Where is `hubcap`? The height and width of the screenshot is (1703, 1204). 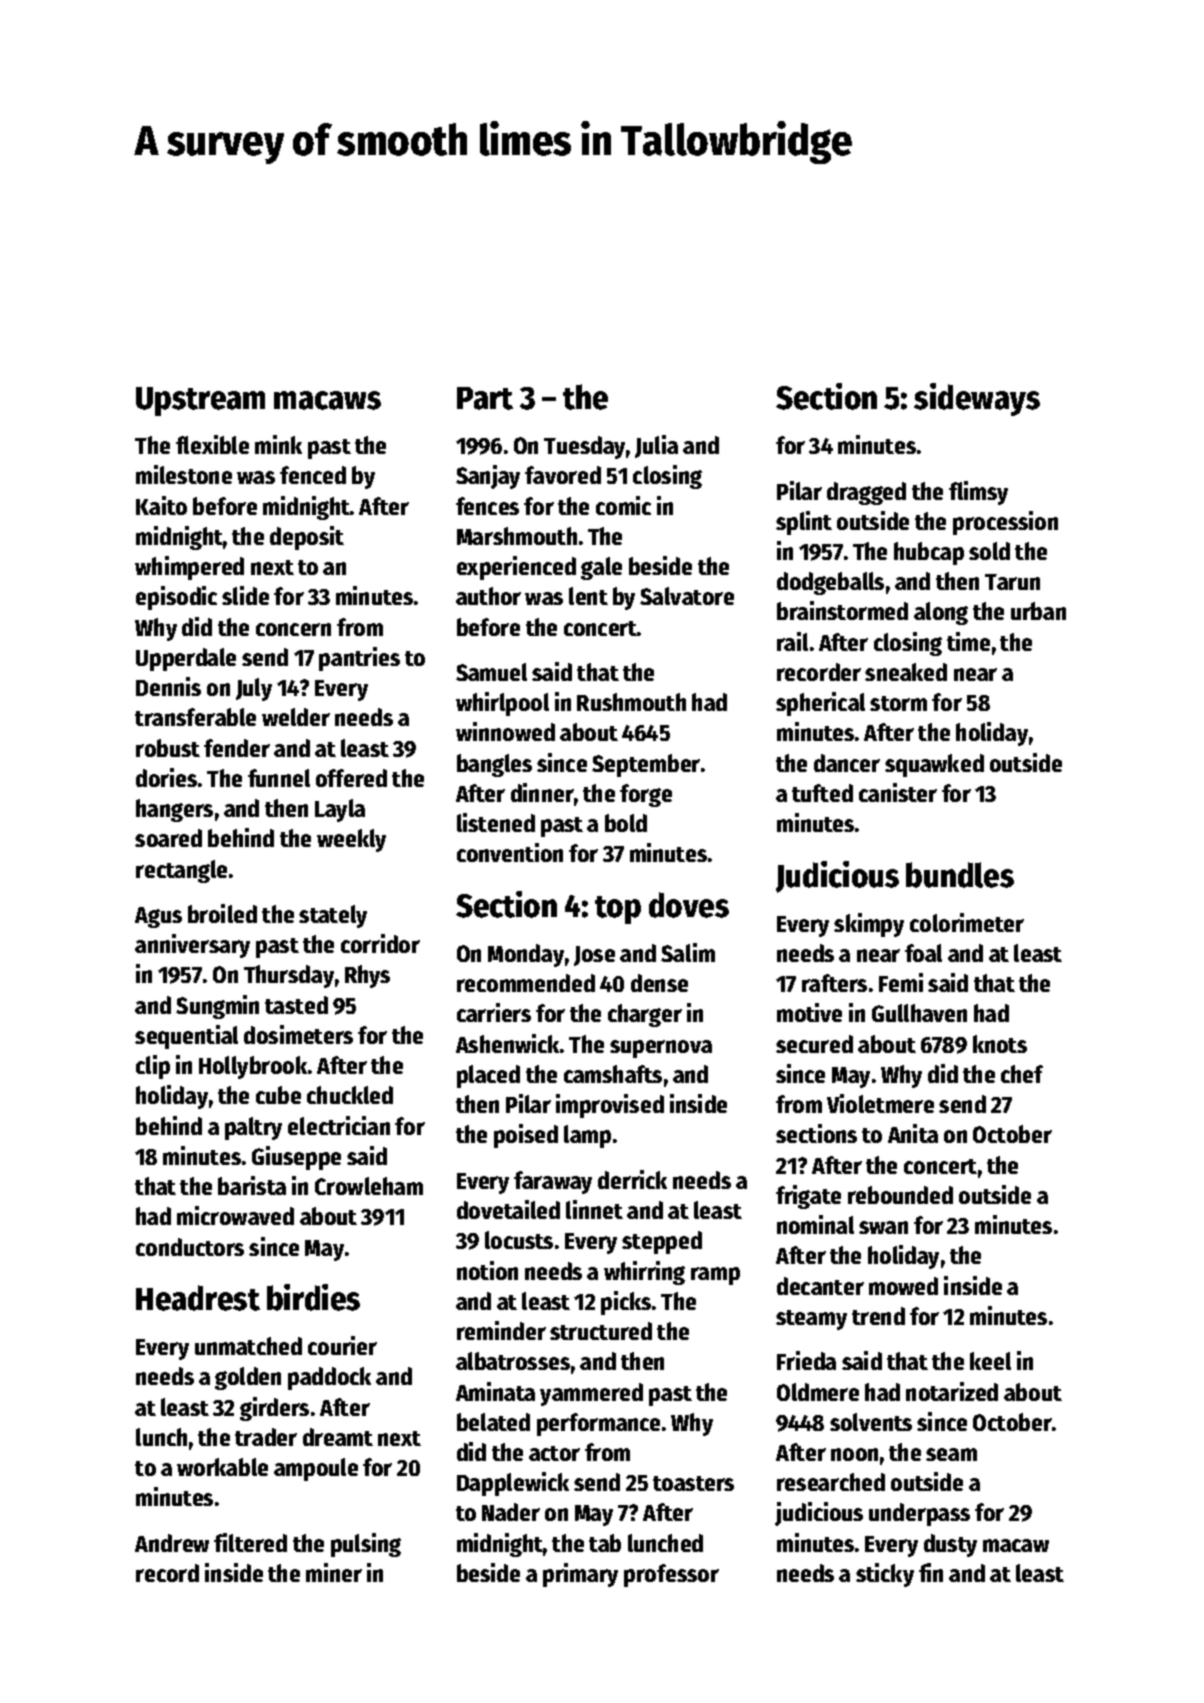 hubcap is located at coordinates (929, 553).
